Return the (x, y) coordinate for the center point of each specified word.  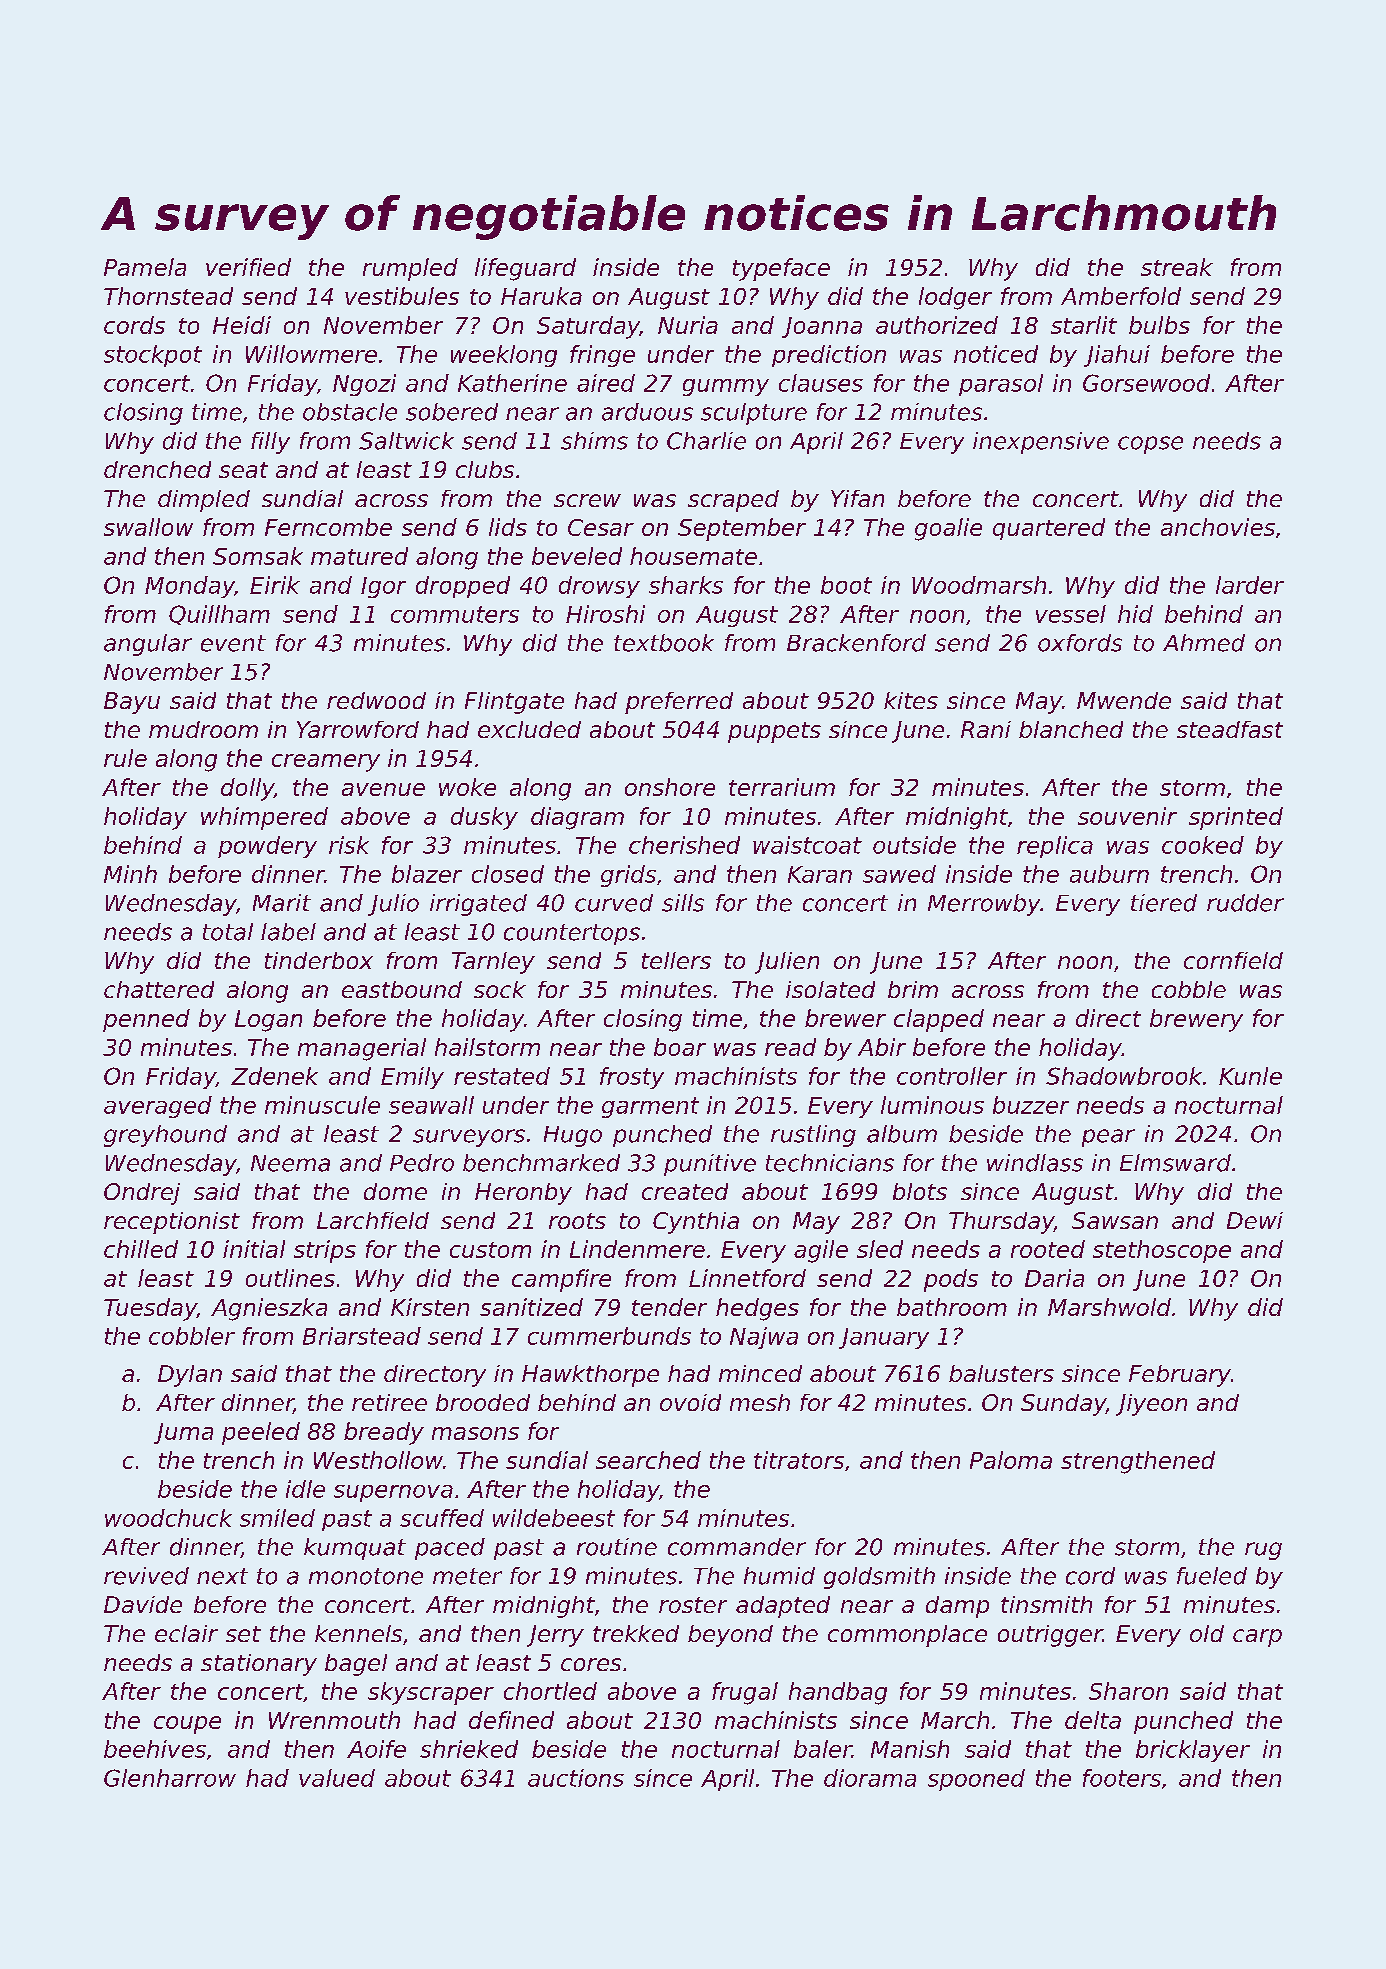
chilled (141, 1249)
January (884, 1338)
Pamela (145, 267)
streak (1177, 267)
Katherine (512, 383)
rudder (1245, 903)
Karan (820, 874)
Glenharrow (170, 1778)
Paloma (1011, 1460)
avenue (383, 789)
